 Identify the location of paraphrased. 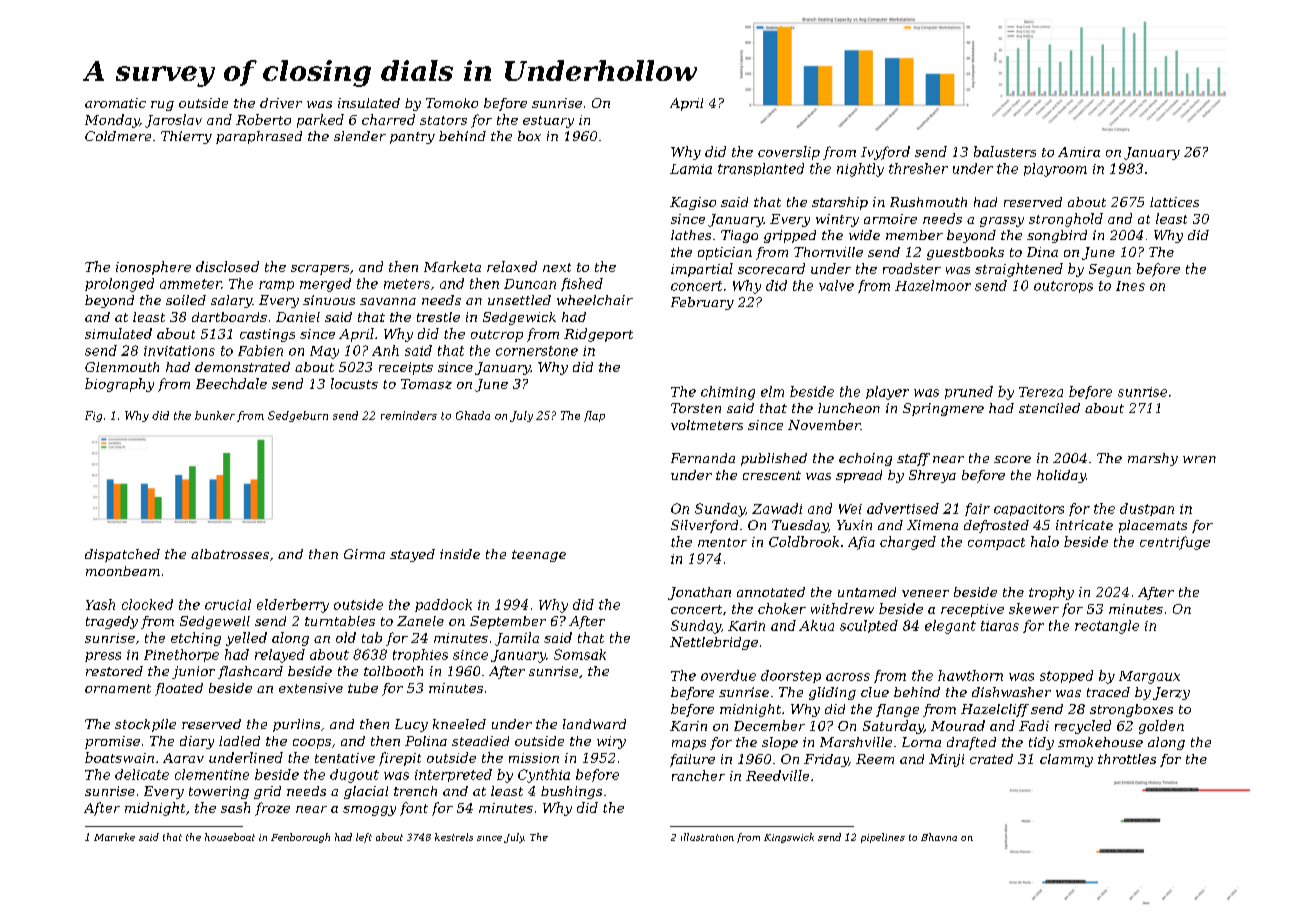
(259, 137).
